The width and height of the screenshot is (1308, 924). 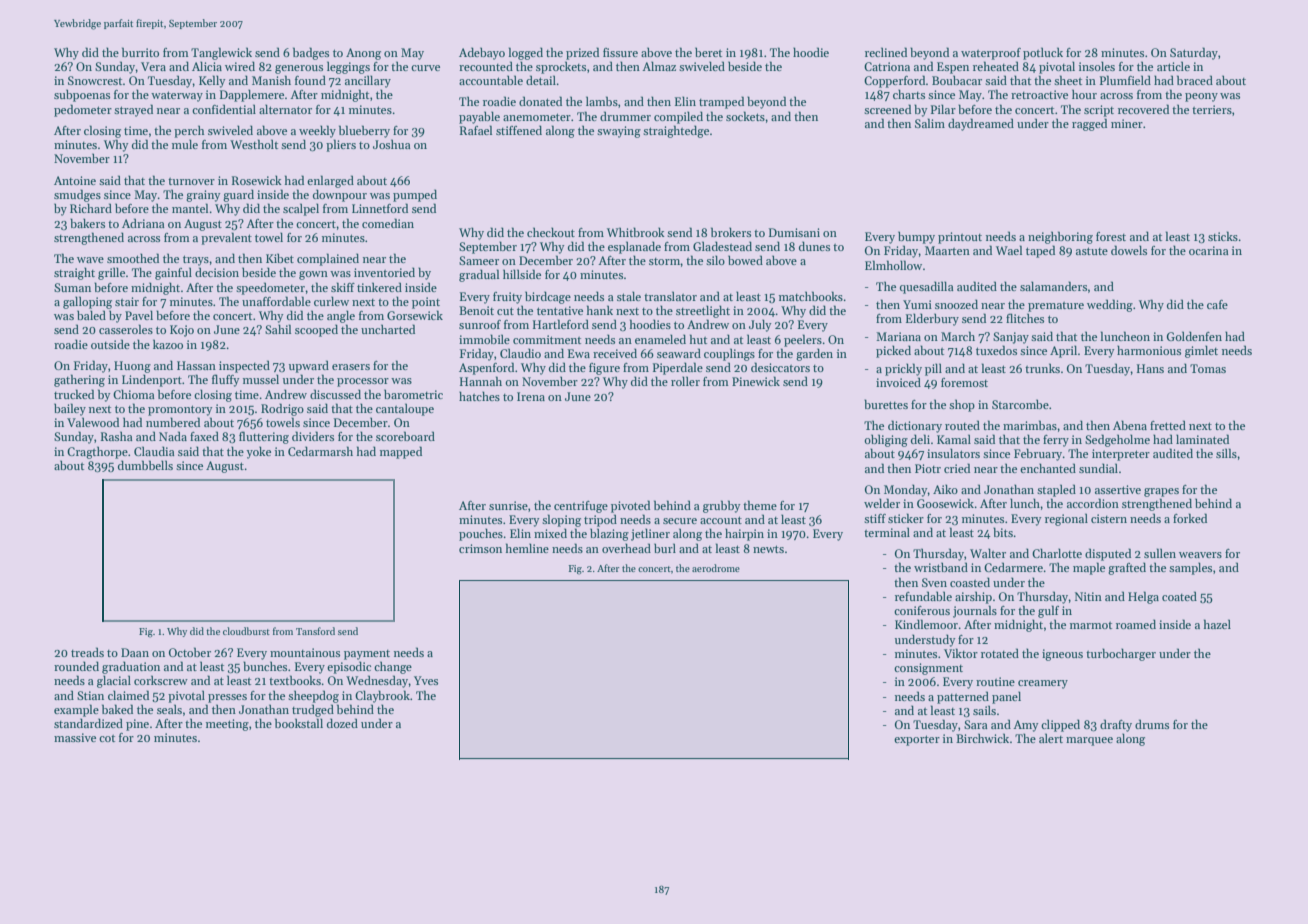 What do you see at coordinates (227, 725) in the screenshot?
I see `meeting` at bounding box center [227, 725].
